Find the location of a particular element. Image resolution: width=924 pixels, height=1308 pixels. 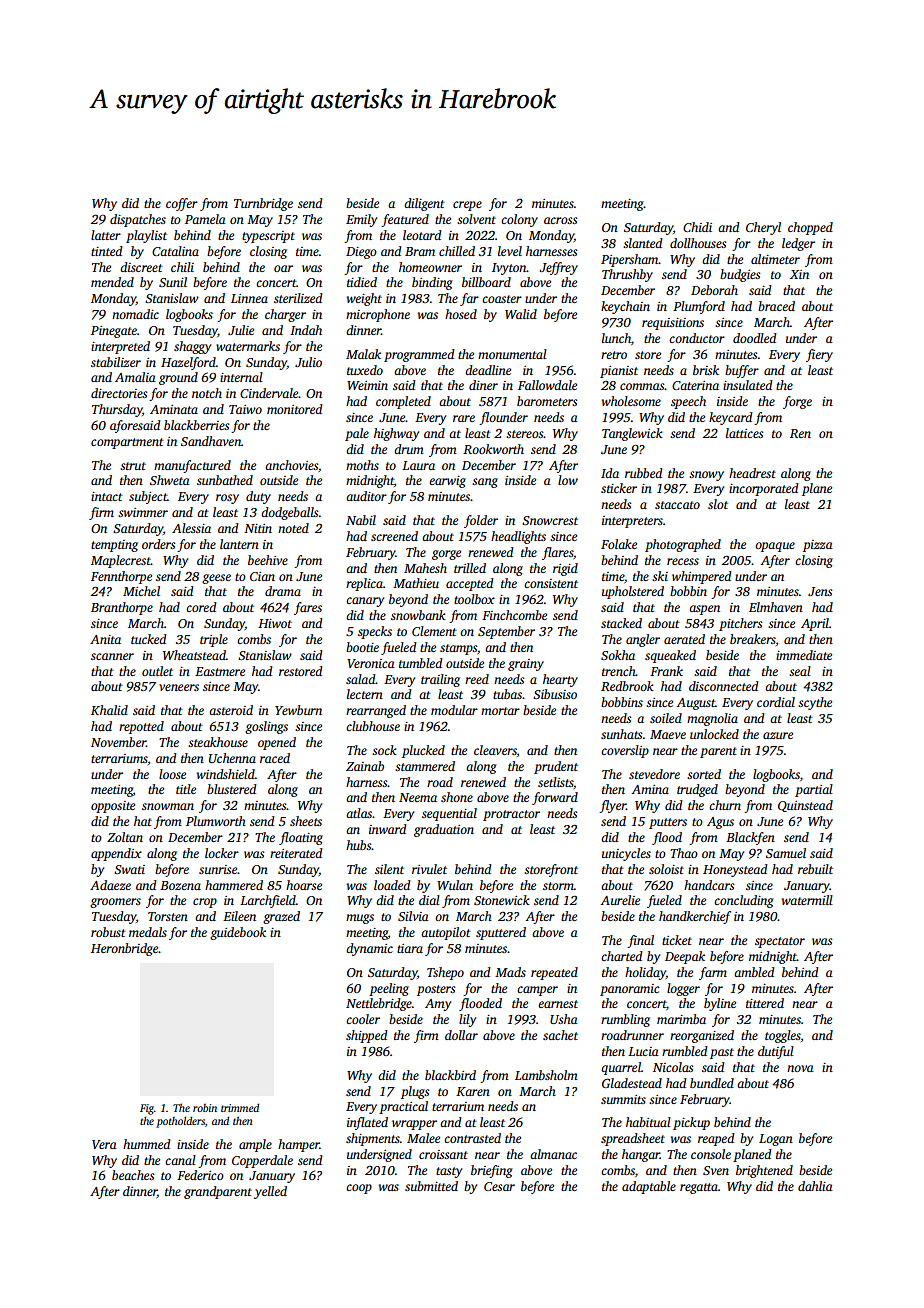

watermill is located at coordinates (807, 900).
